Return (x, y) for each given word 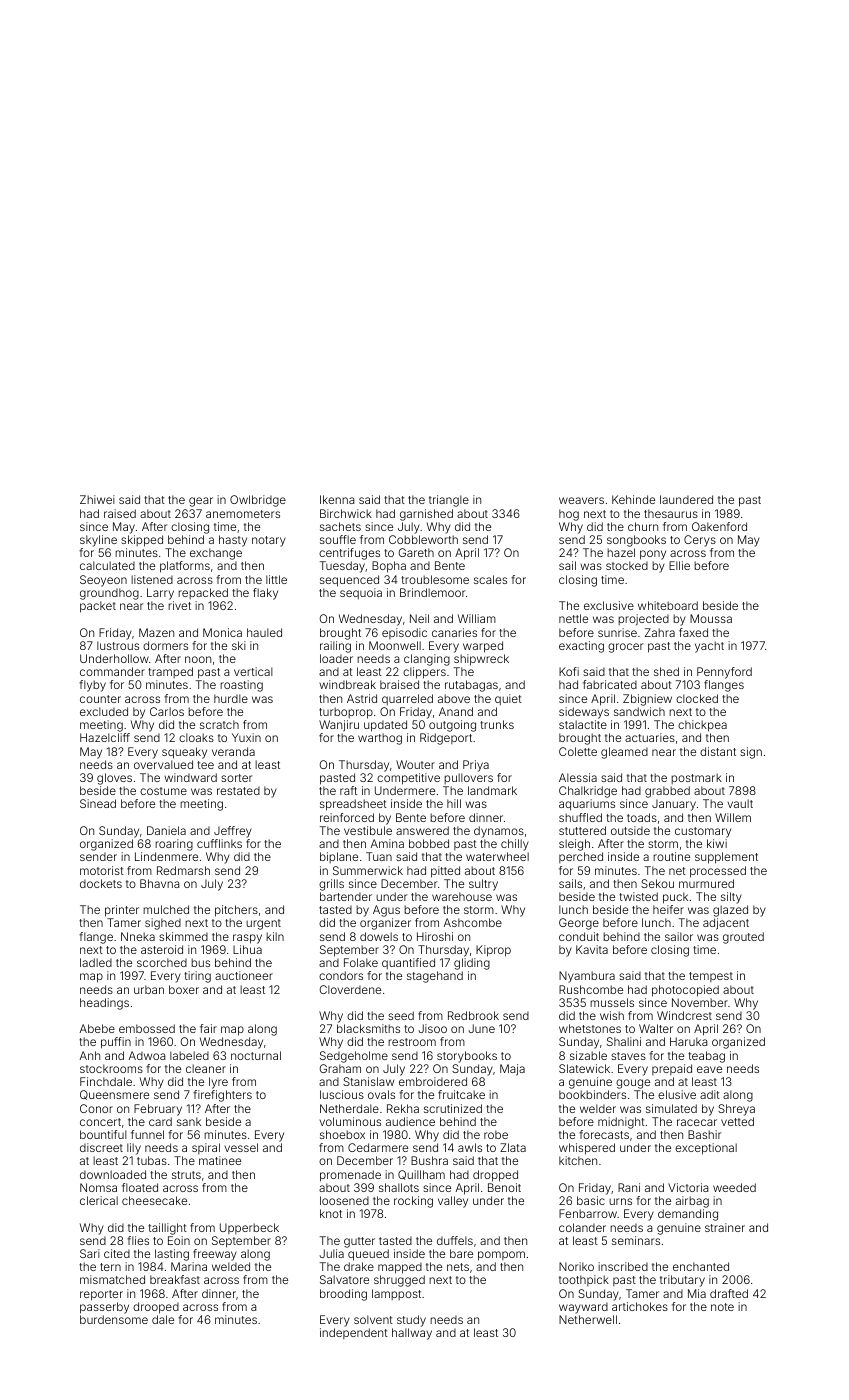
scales (490, 579)
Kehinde (633, 499)
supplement (726, 858)
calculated (107, 565)
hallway (412, 1334)
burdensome (114, 1319)
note (722, 1307)
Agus (386, 911)
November (700, 1002)
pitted (445, 872)
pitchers (236, 911)
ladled (96, 962)
